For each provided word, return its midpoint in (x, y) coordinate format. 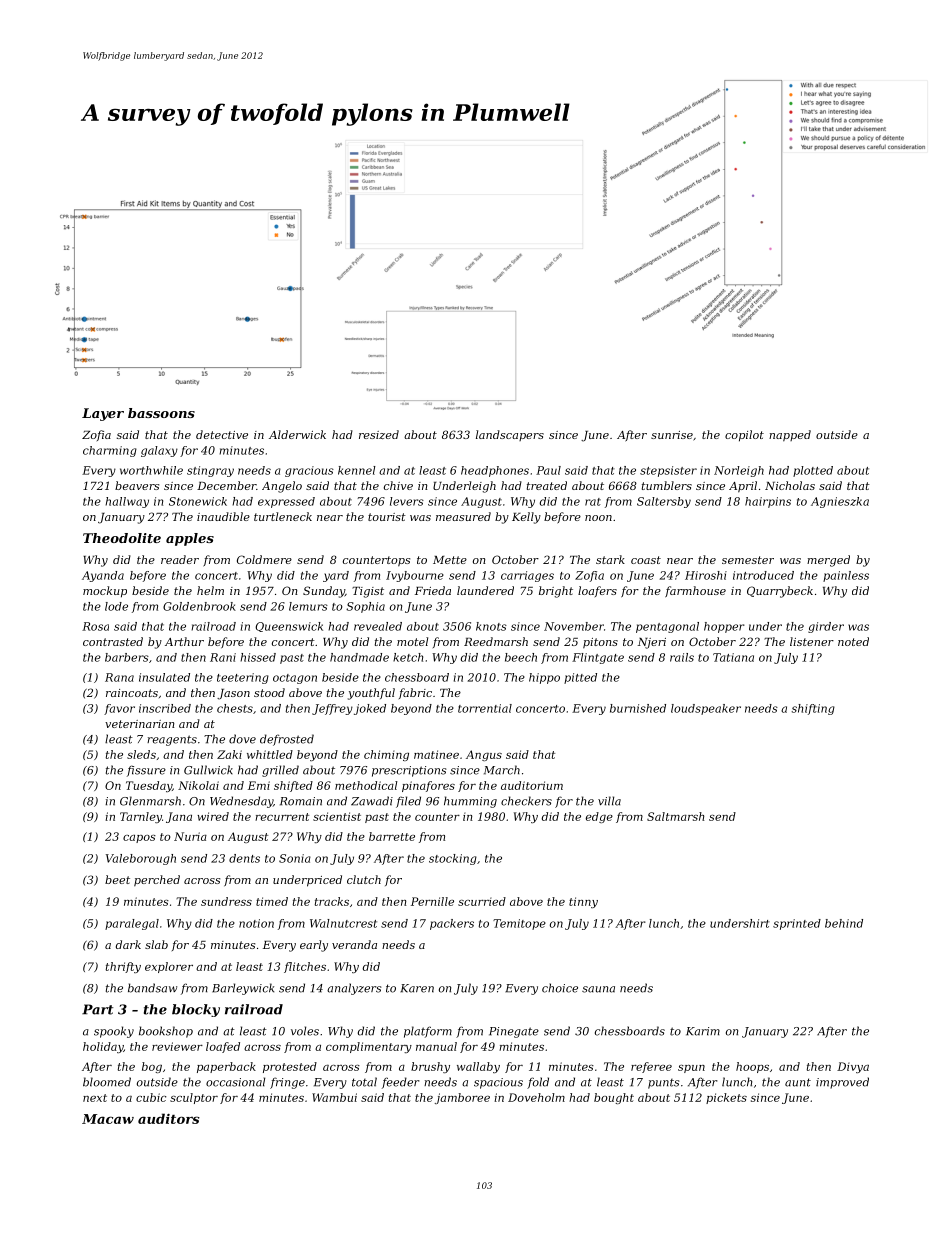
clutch (364, 879)
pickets (726, 1098)
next (95, 1098)
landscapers (510, 435)
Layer (103, 414)
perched (157, 881)
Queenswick (289, 627)
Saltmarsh (675, 816)
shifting (813, 709)
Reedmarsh (496, 641)
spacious (498, 1083)
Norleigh (739, 471)
